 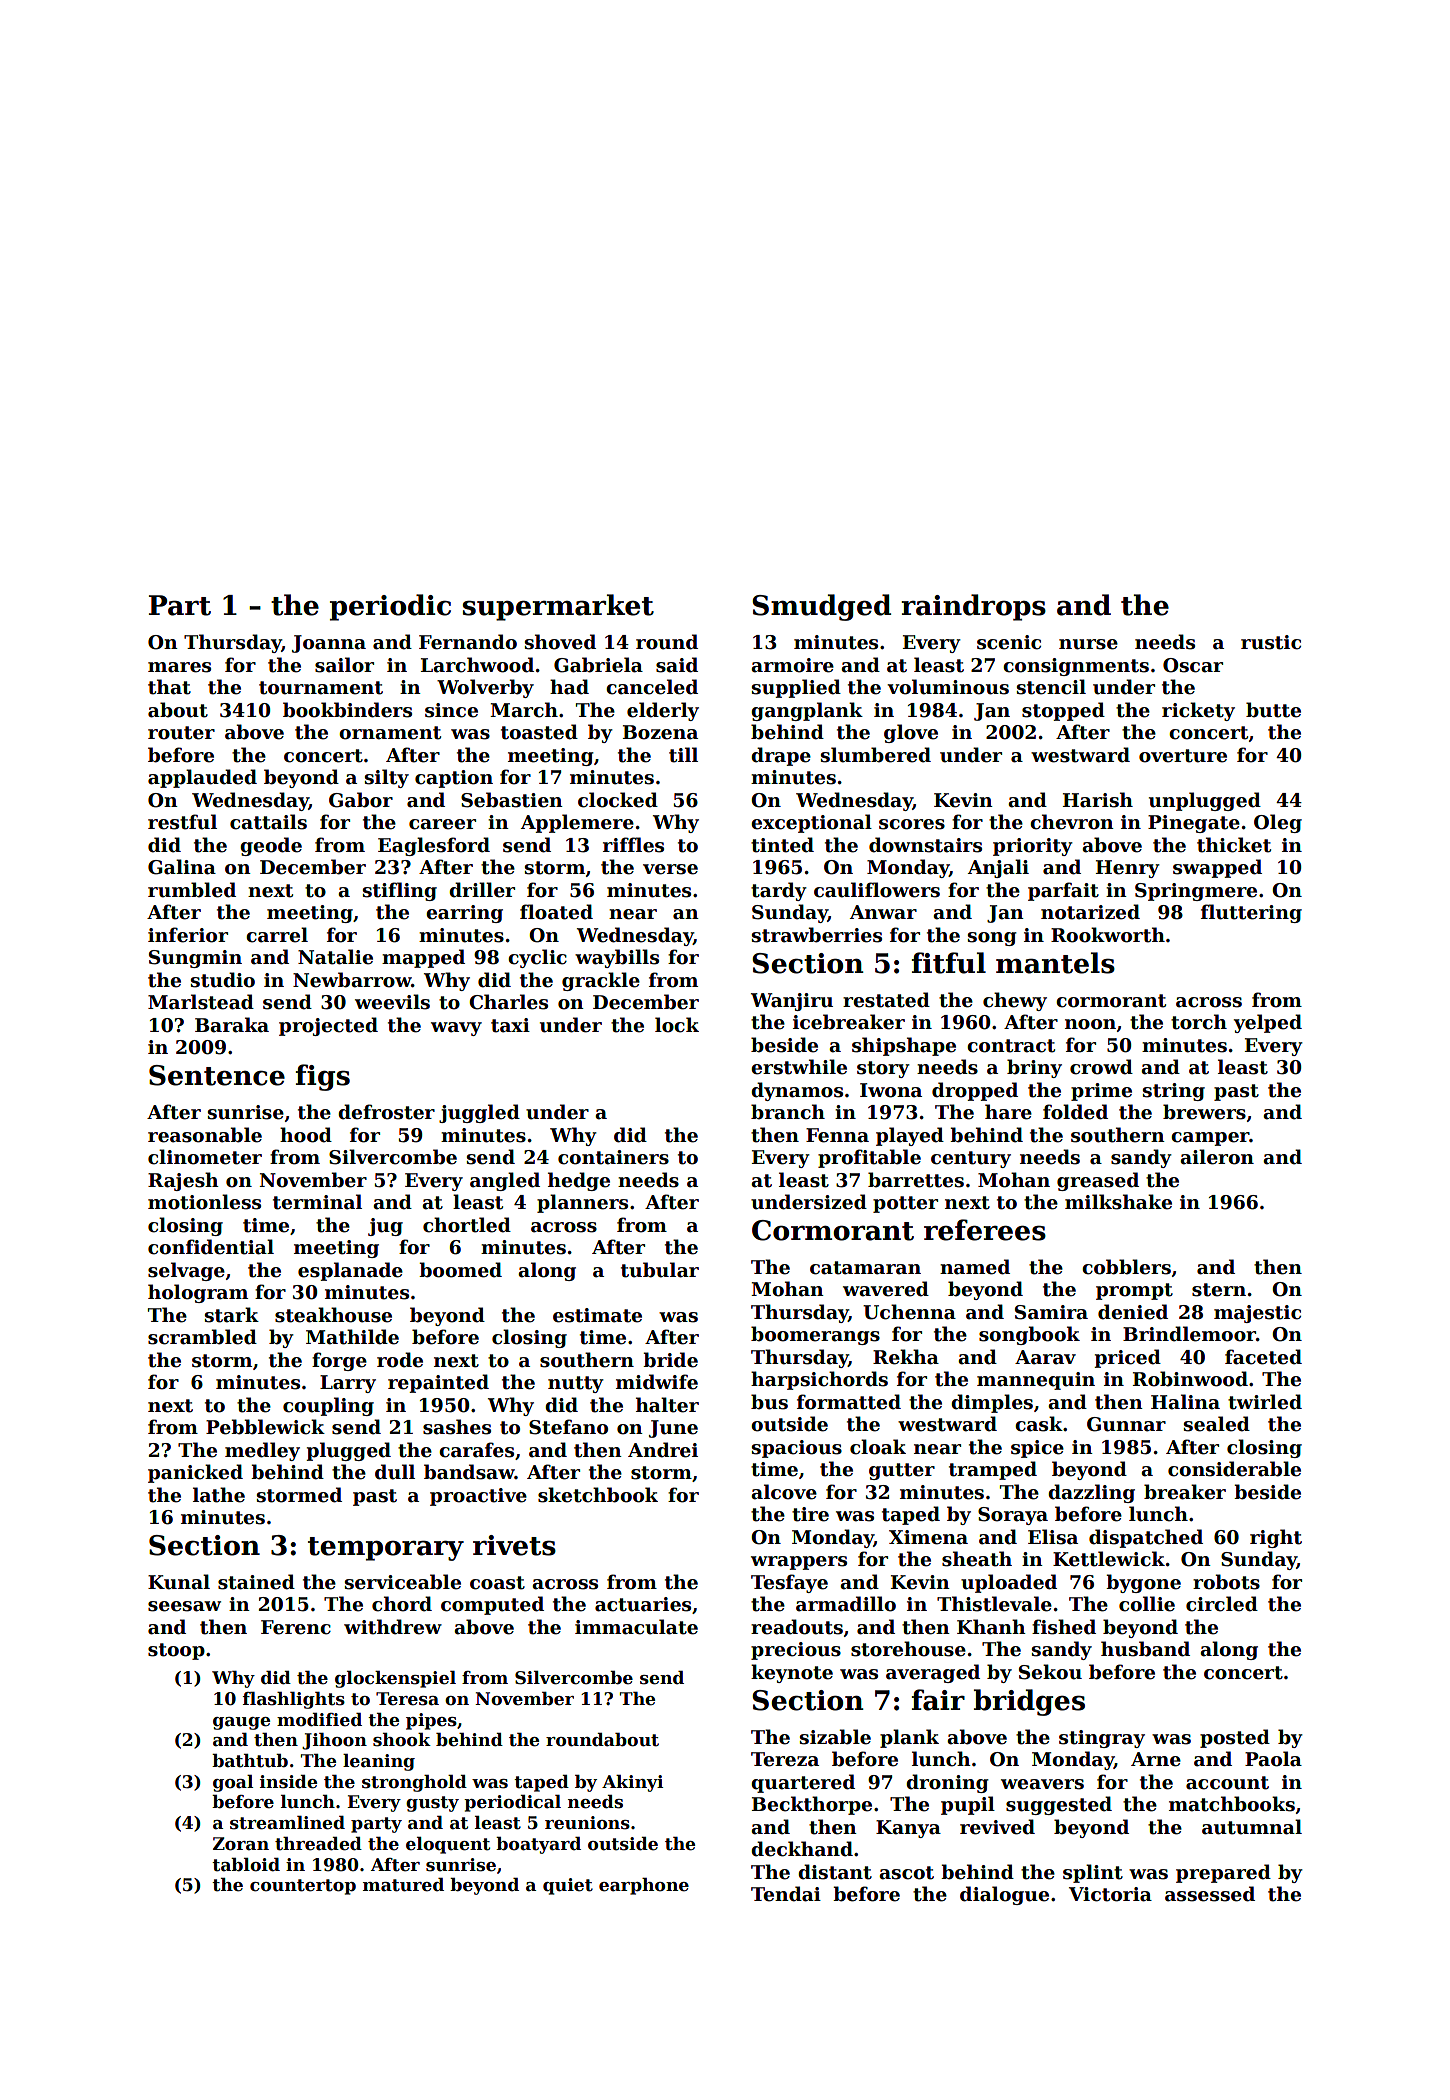 What do you see at coordinates (1090, 1024) in the image?
I see `noon` at bounding box center [1090, 1024].
